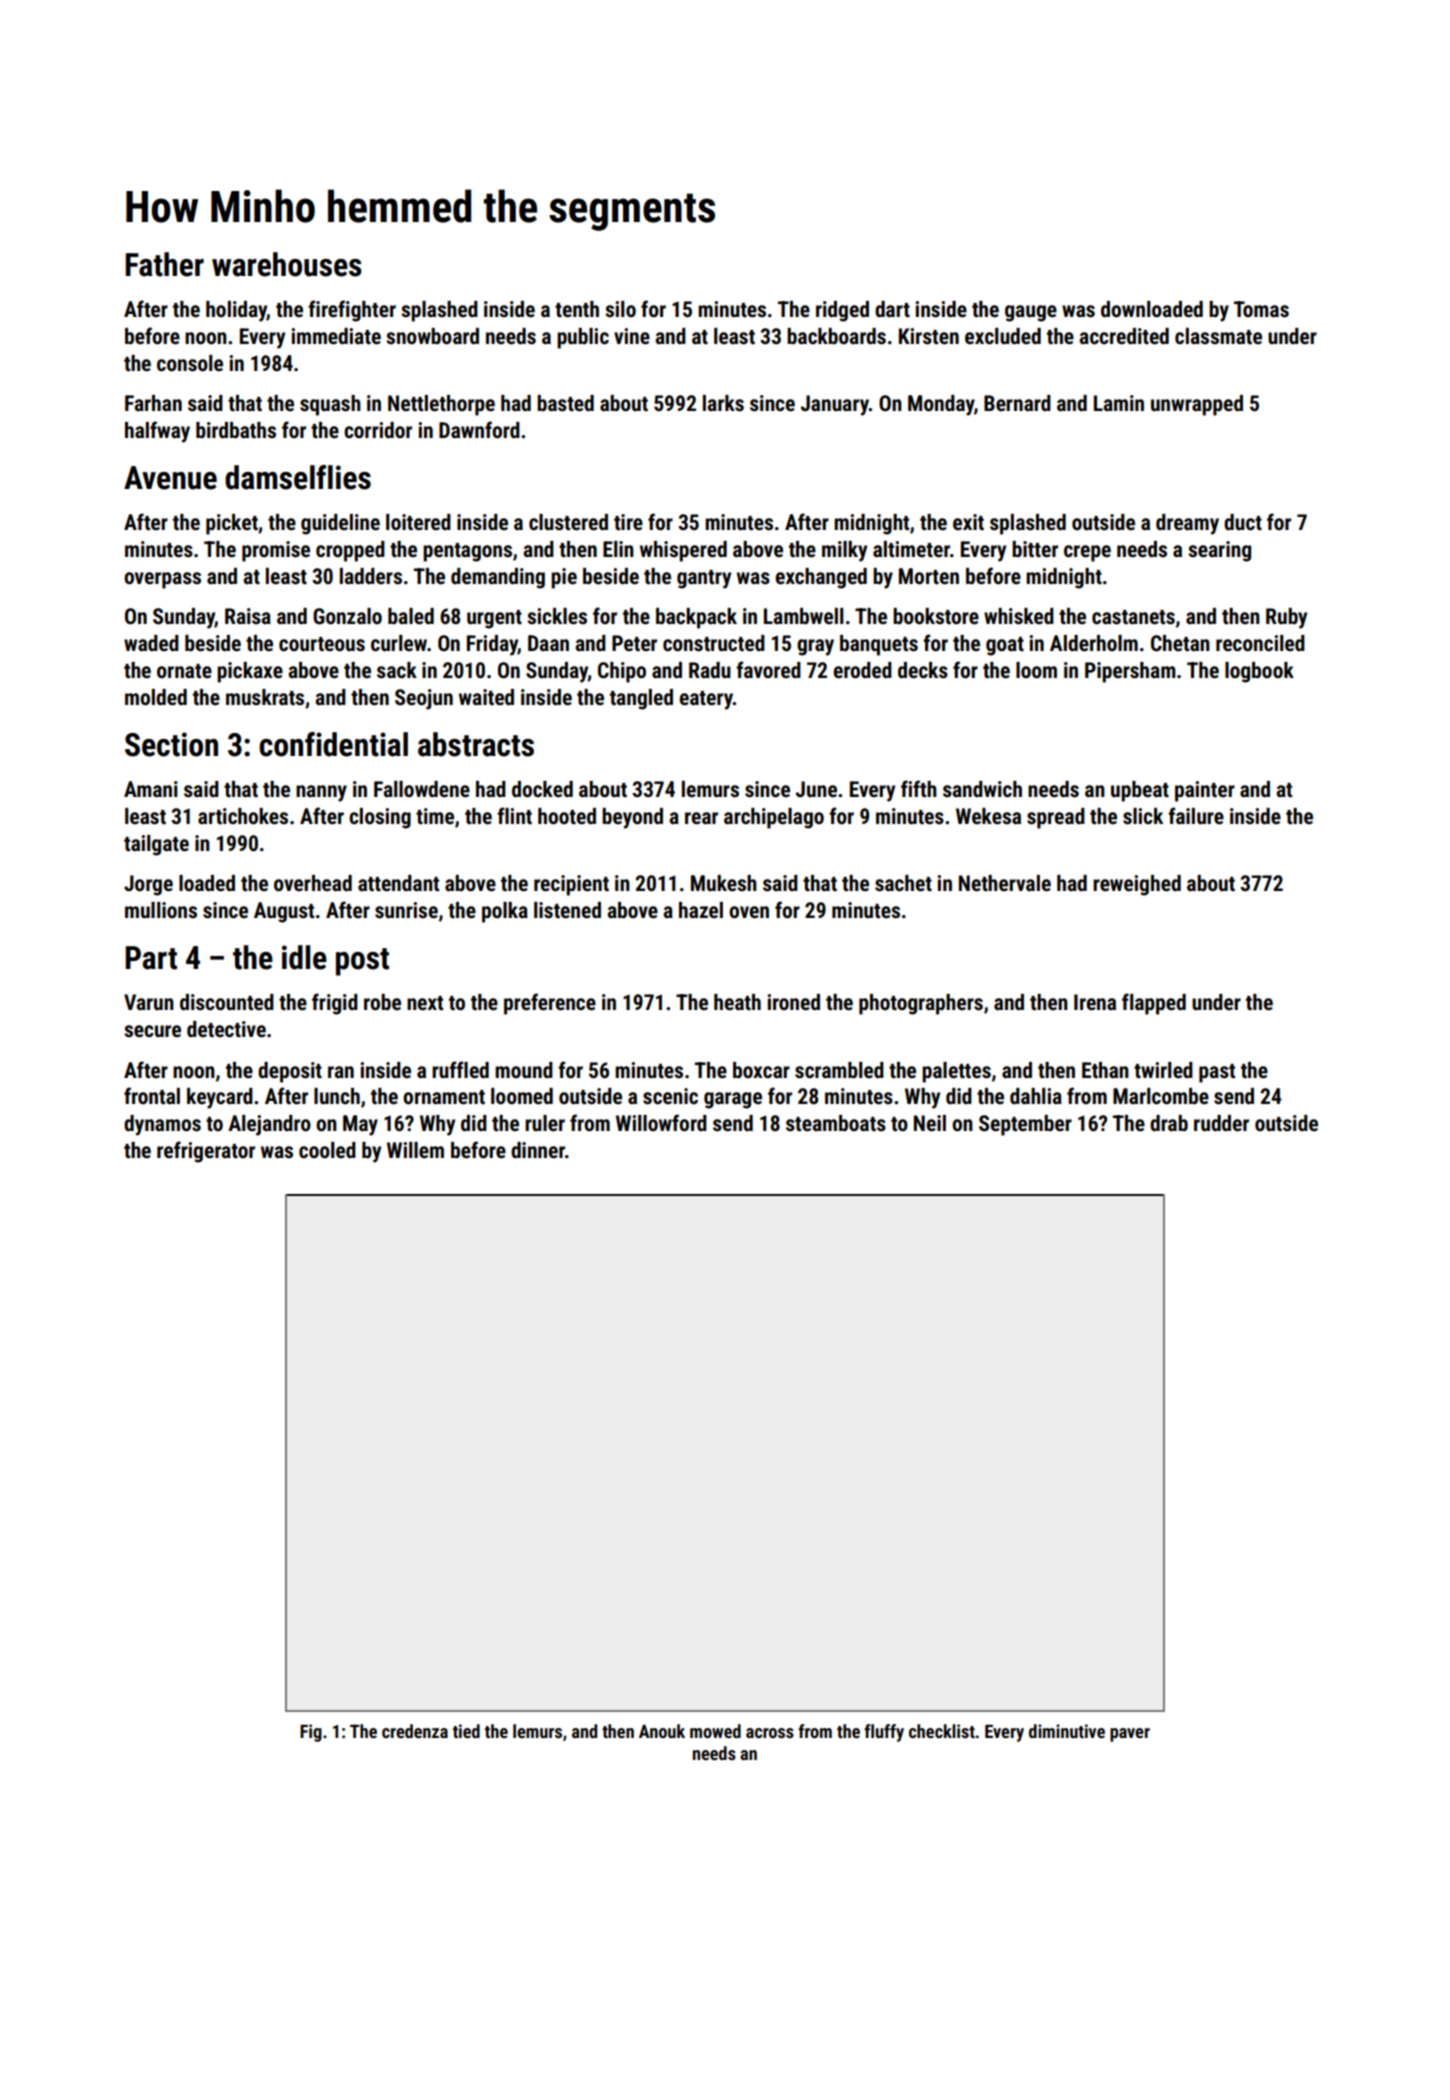 The width and height of the screenshot is (1450, 2100). Describe the element at coordinates (415, 1731) in the screenshot. I see `credenza` at that location.
